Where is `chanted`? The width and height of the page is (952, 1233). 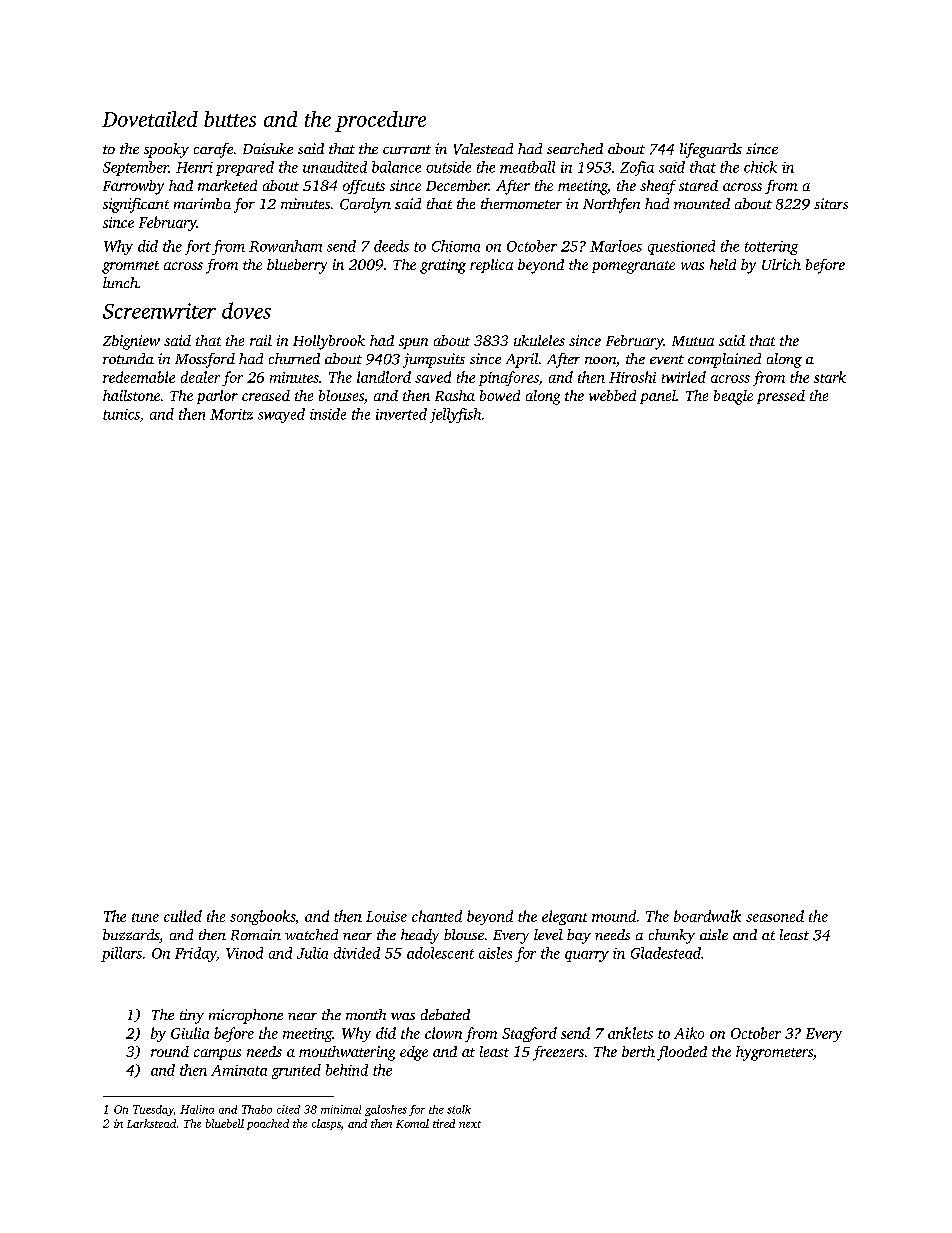 chanted is located at coordinates (437, 916).
